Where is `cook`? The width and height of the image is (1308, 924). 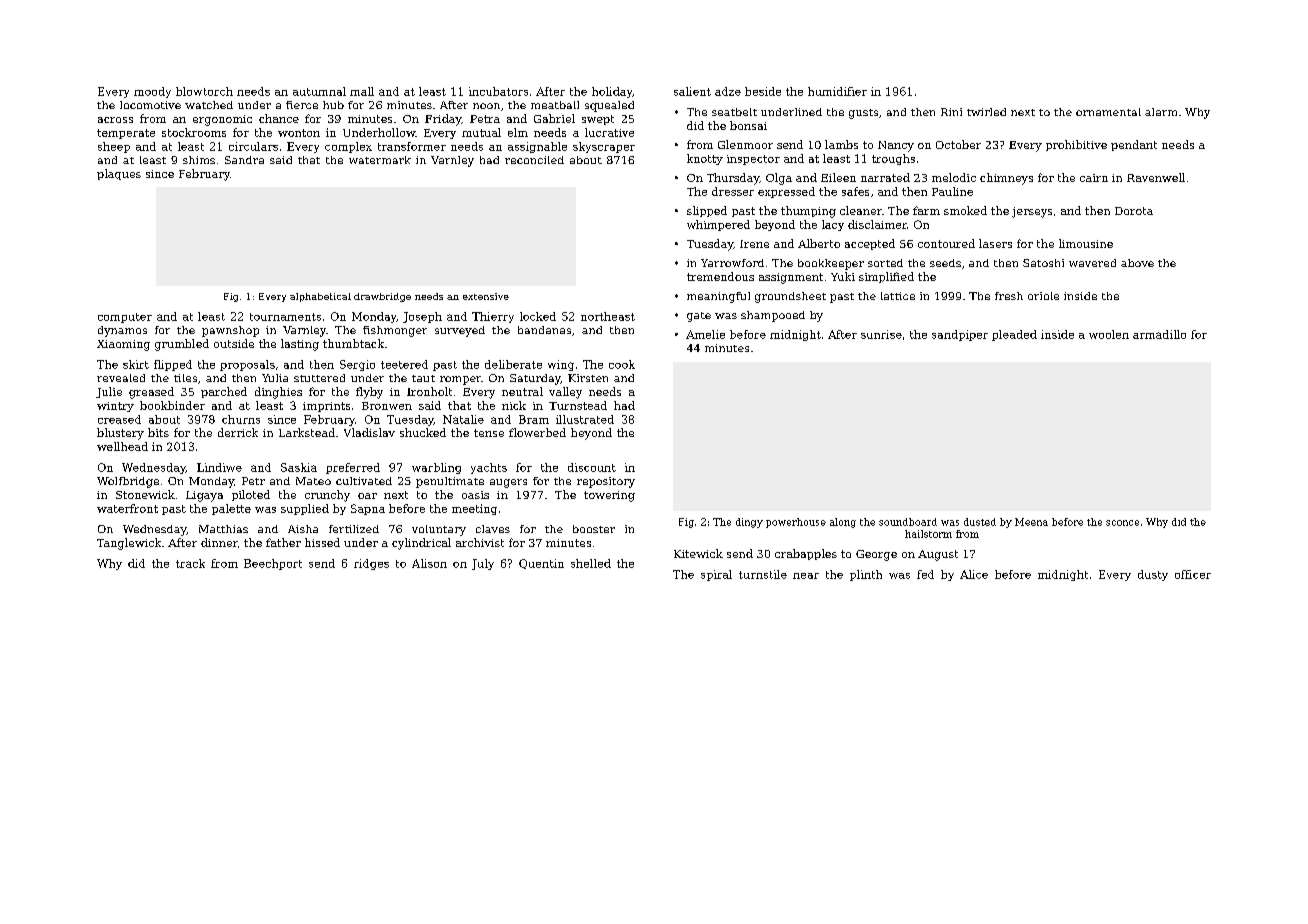 cook is located at coordinates (622, 364).
